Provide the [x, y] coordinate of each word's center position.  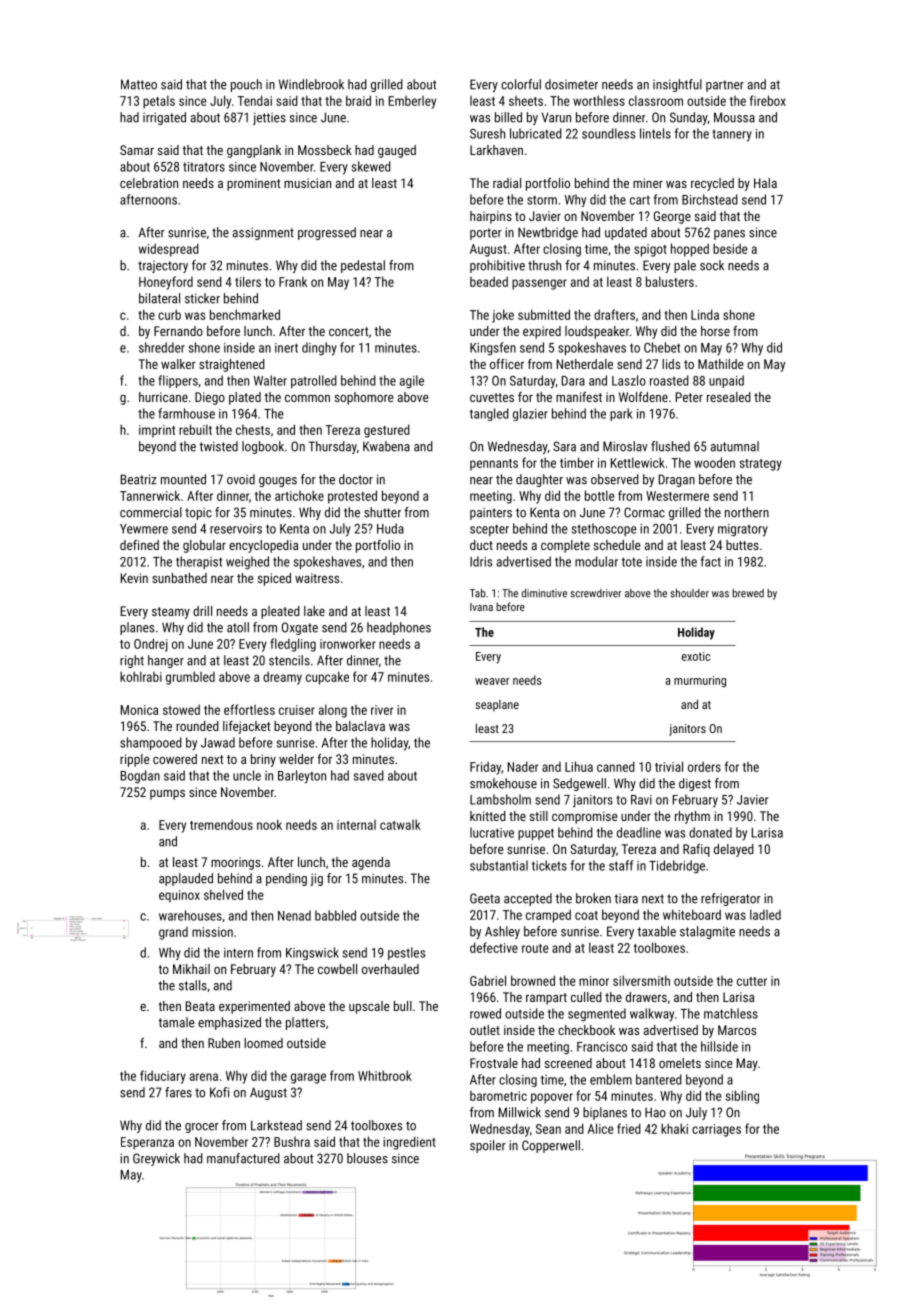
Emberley [412, 102]
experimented [254, 1007]
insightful [677, 85]
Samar [137, 150]
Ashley [502, 932]
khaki [674, 1128]
